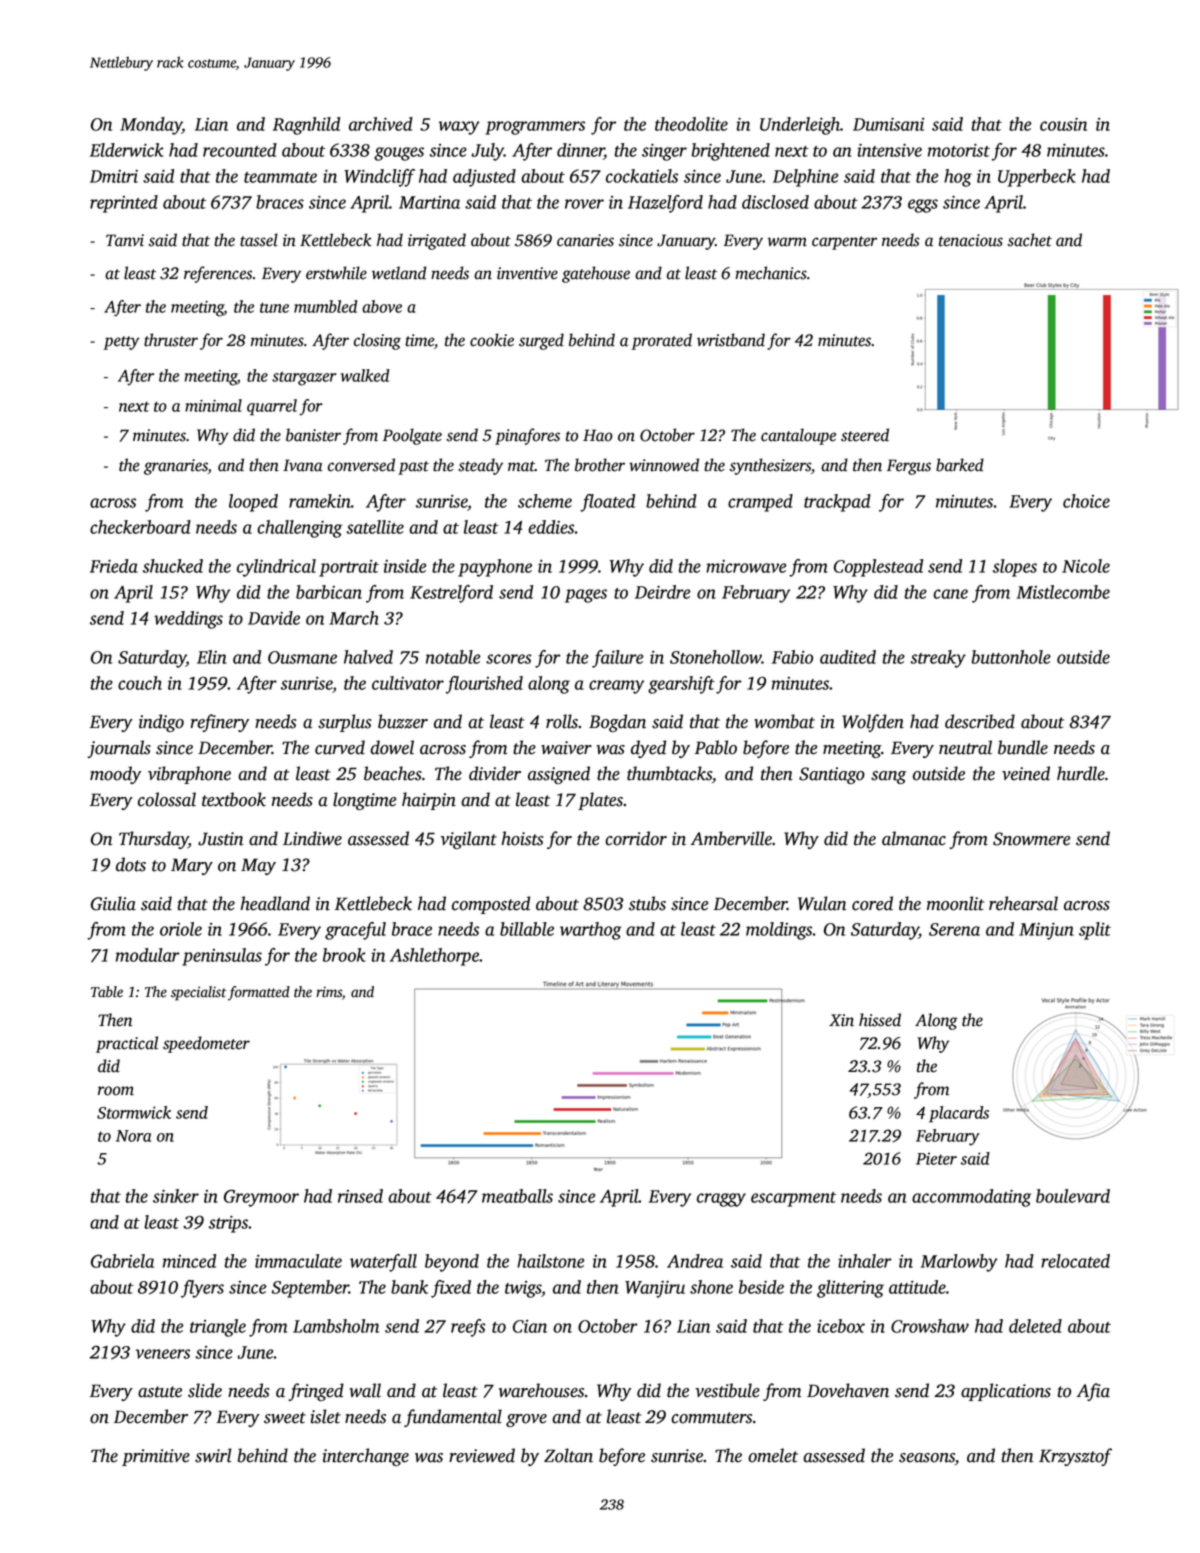 This screenshot has width=1200, height=1553. What do you see at coordinates (306, 126) in the screenshot?
I see `Ragnhild` at bounding box center [306, 126].
